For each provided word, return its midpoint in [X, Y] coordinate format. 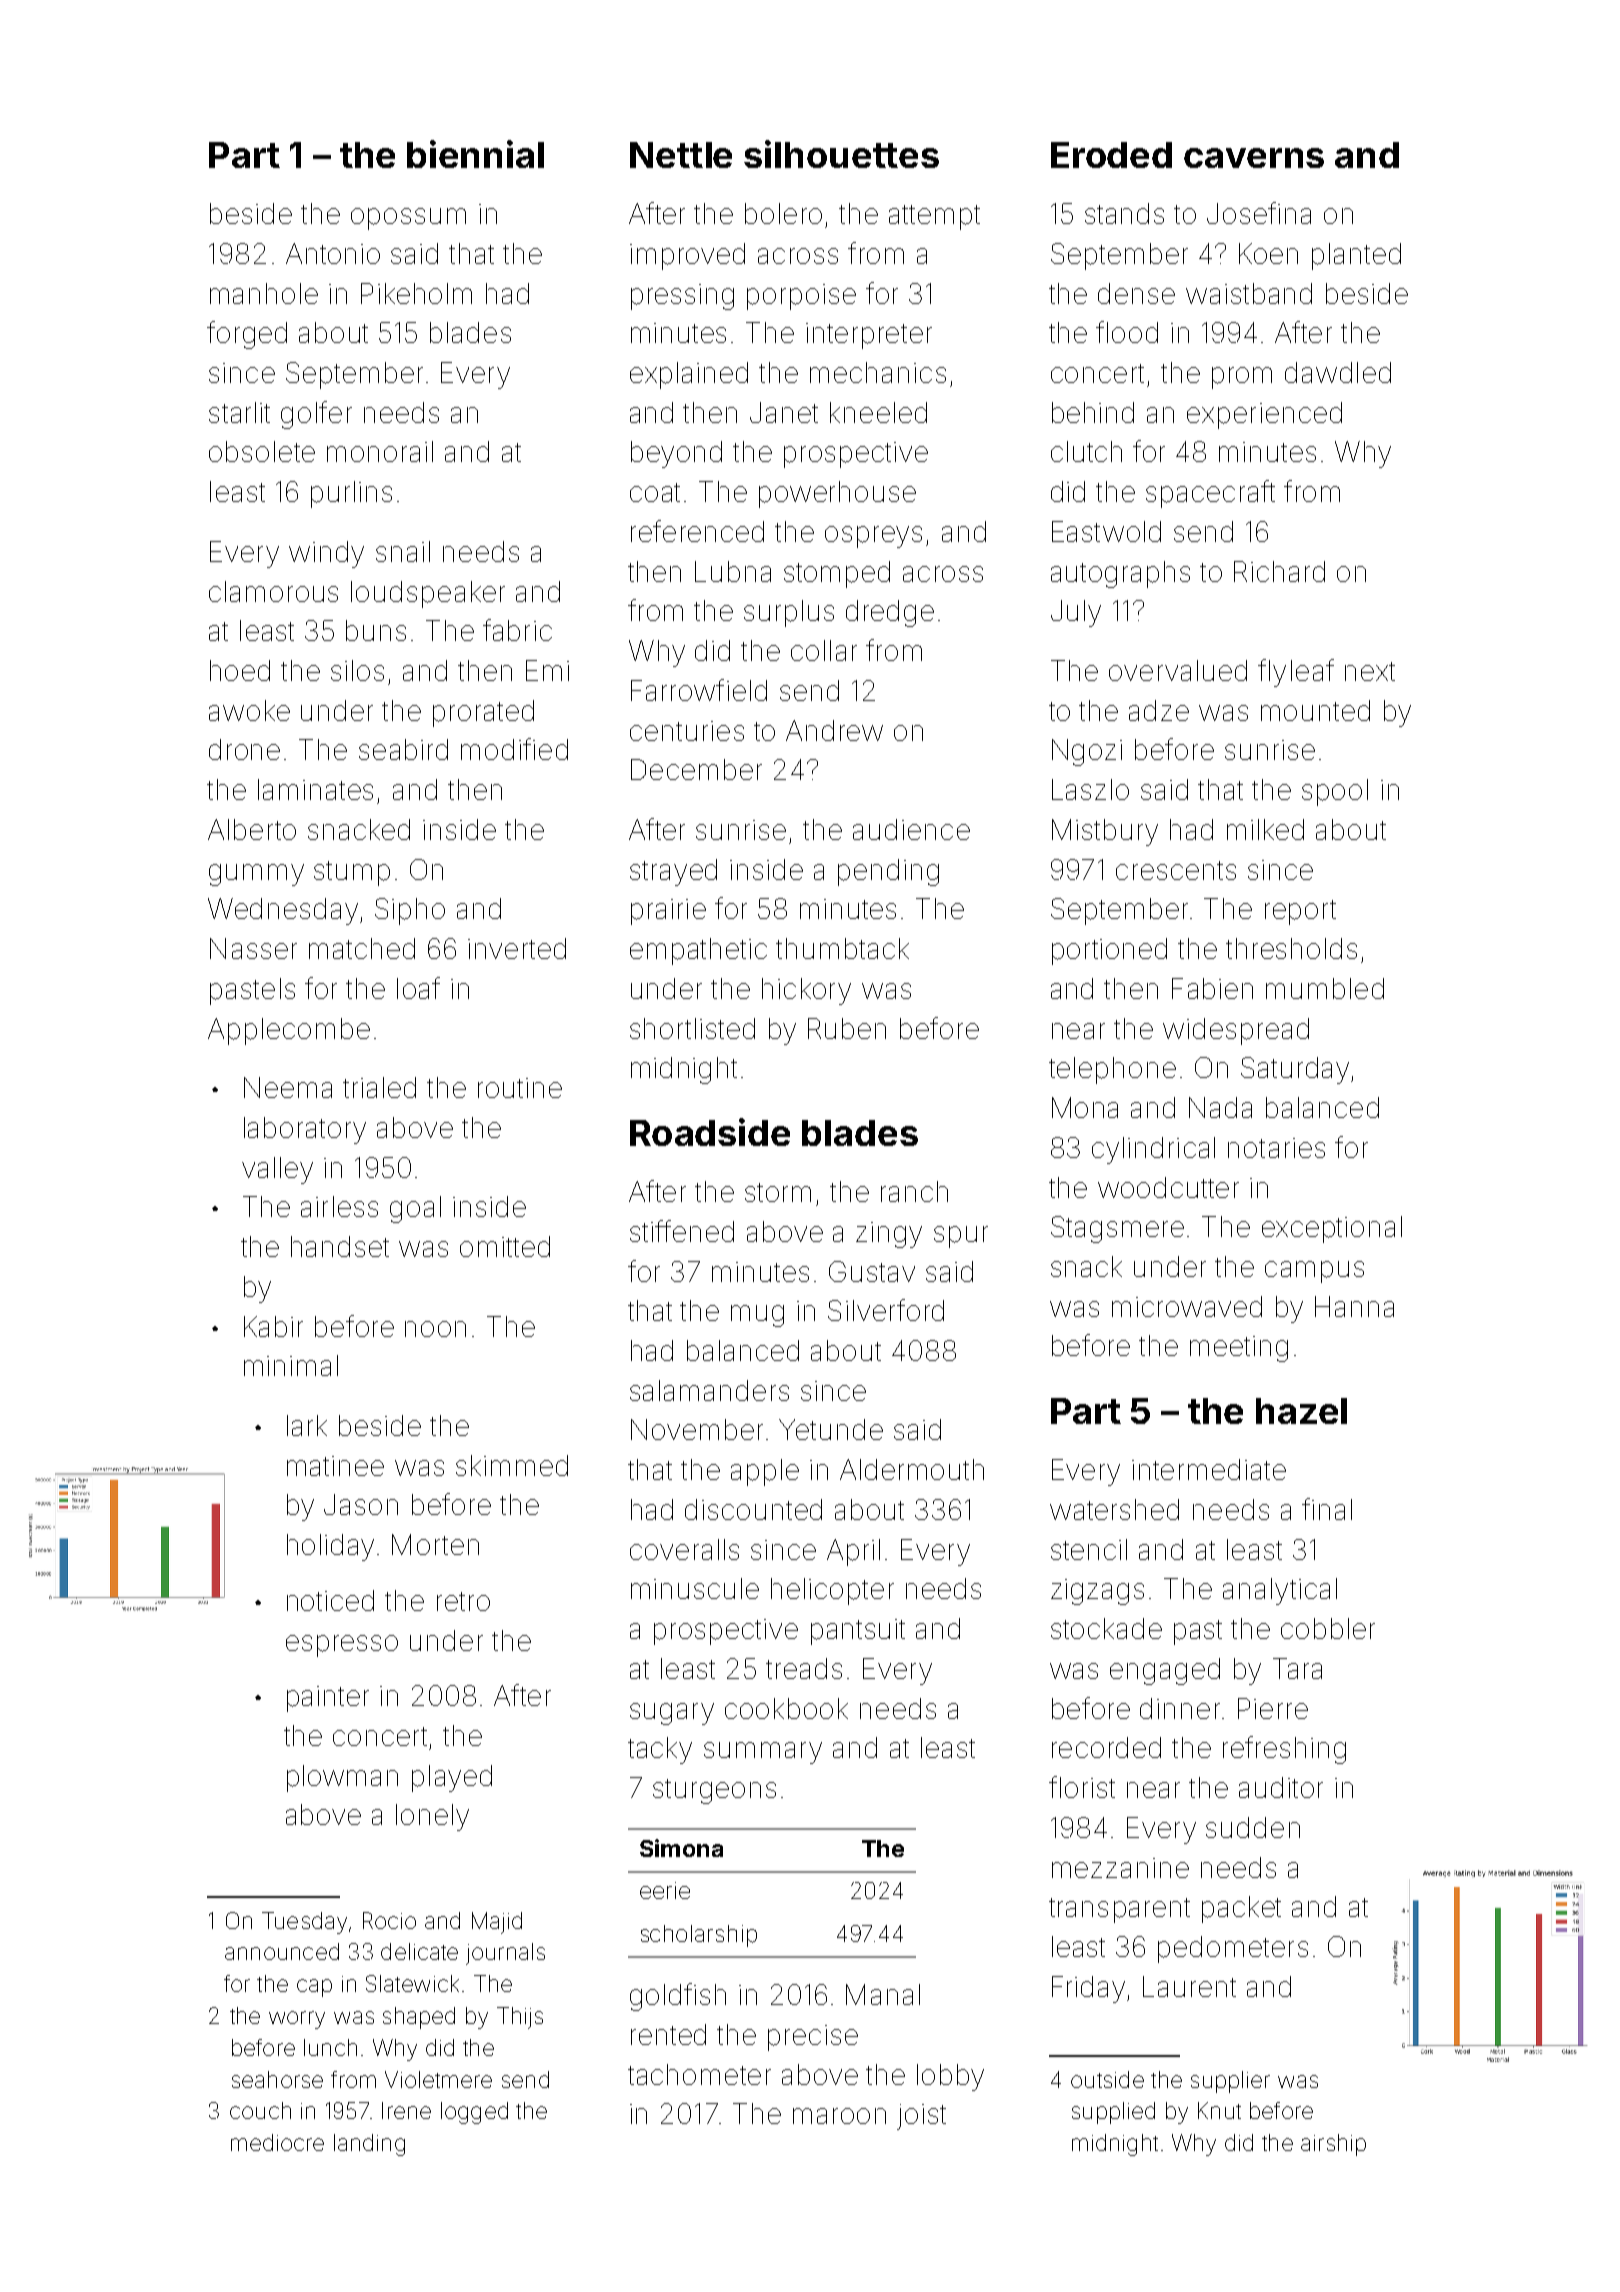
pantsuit [858, 1632]
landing [369, 2145]
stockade [1106, 1628]
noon [435, 1329]
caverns [1254, 158]
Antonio [333, 253]
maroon [839, 2116]
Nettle [681, 155]
